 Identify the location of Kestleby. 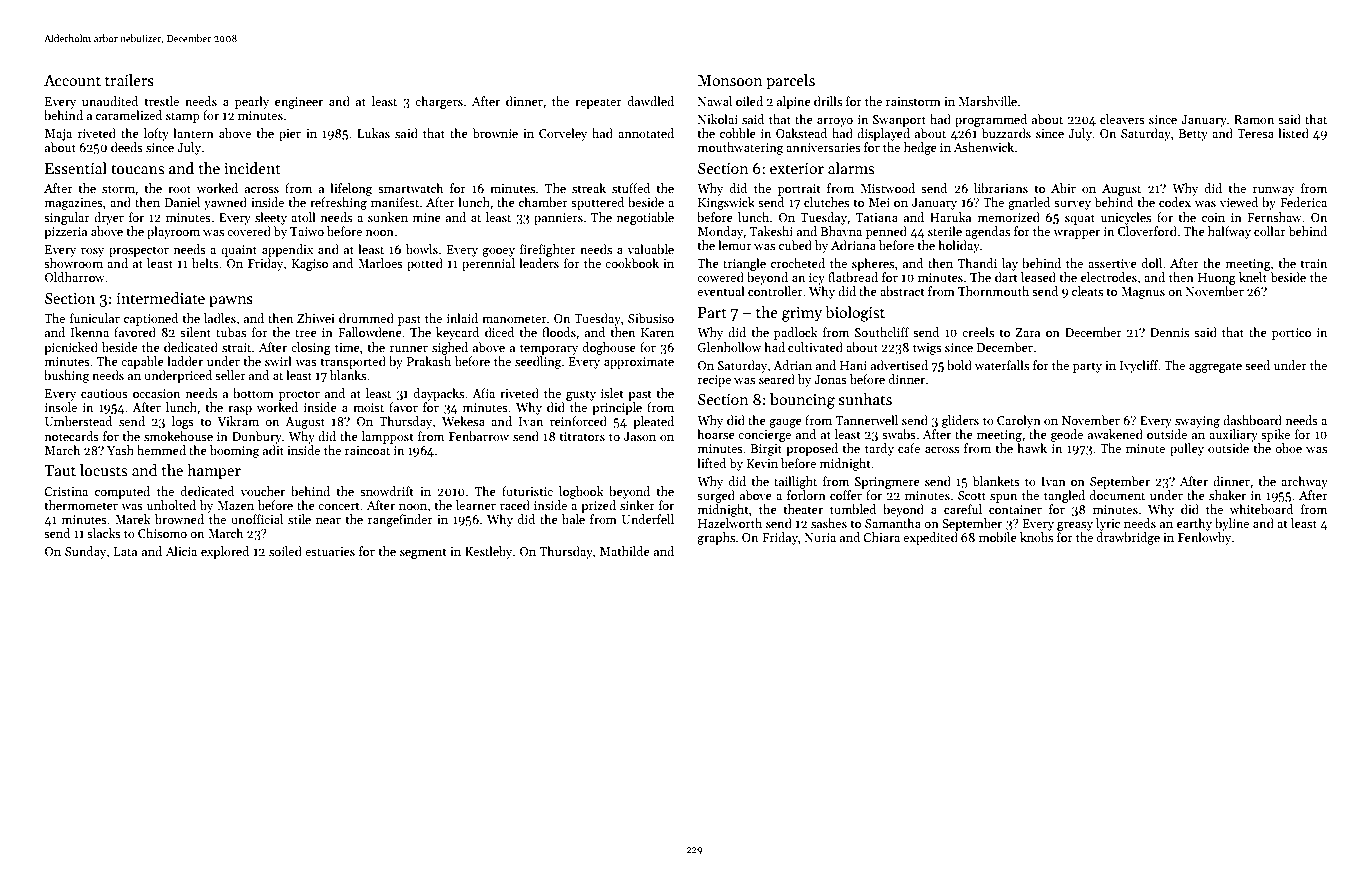
(488, 552).
